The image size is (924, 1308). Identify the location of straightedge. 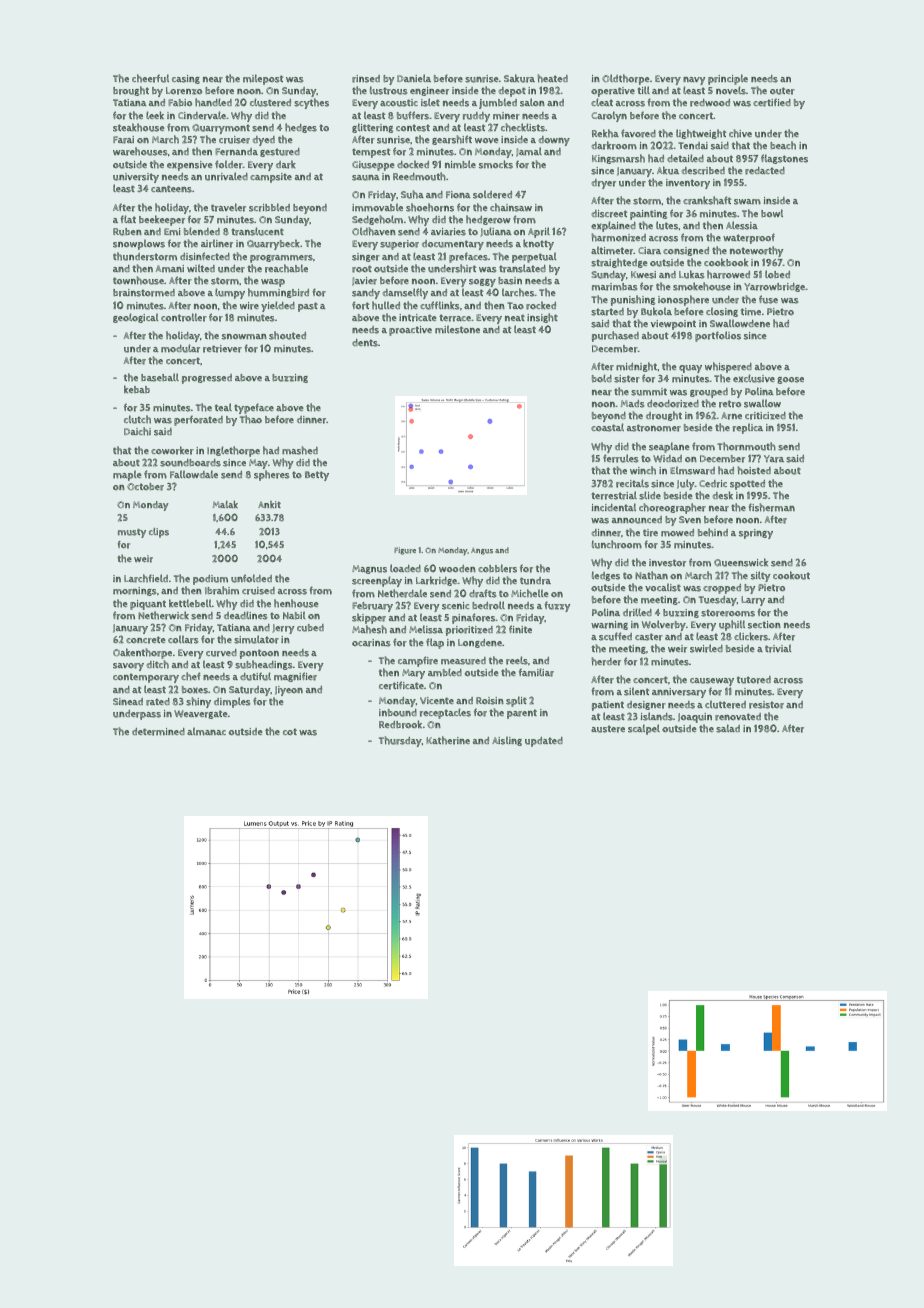
(619, 263).
